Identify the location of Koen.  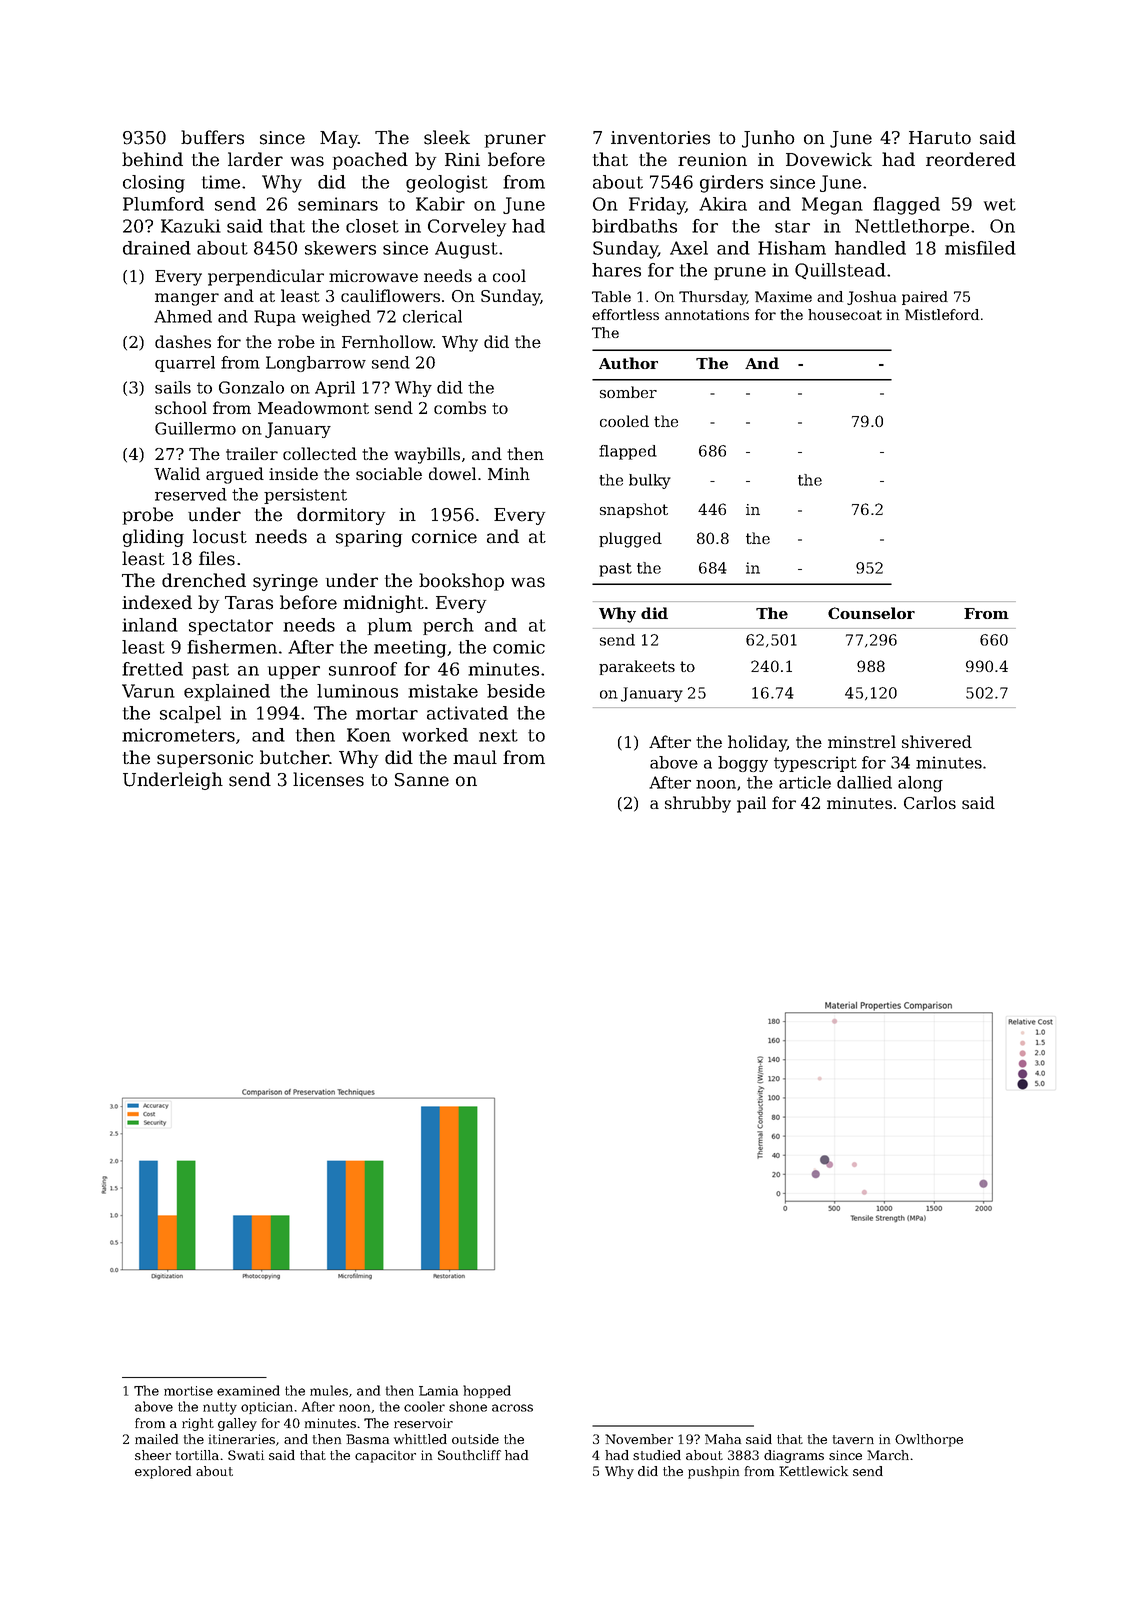
(369, 735).
